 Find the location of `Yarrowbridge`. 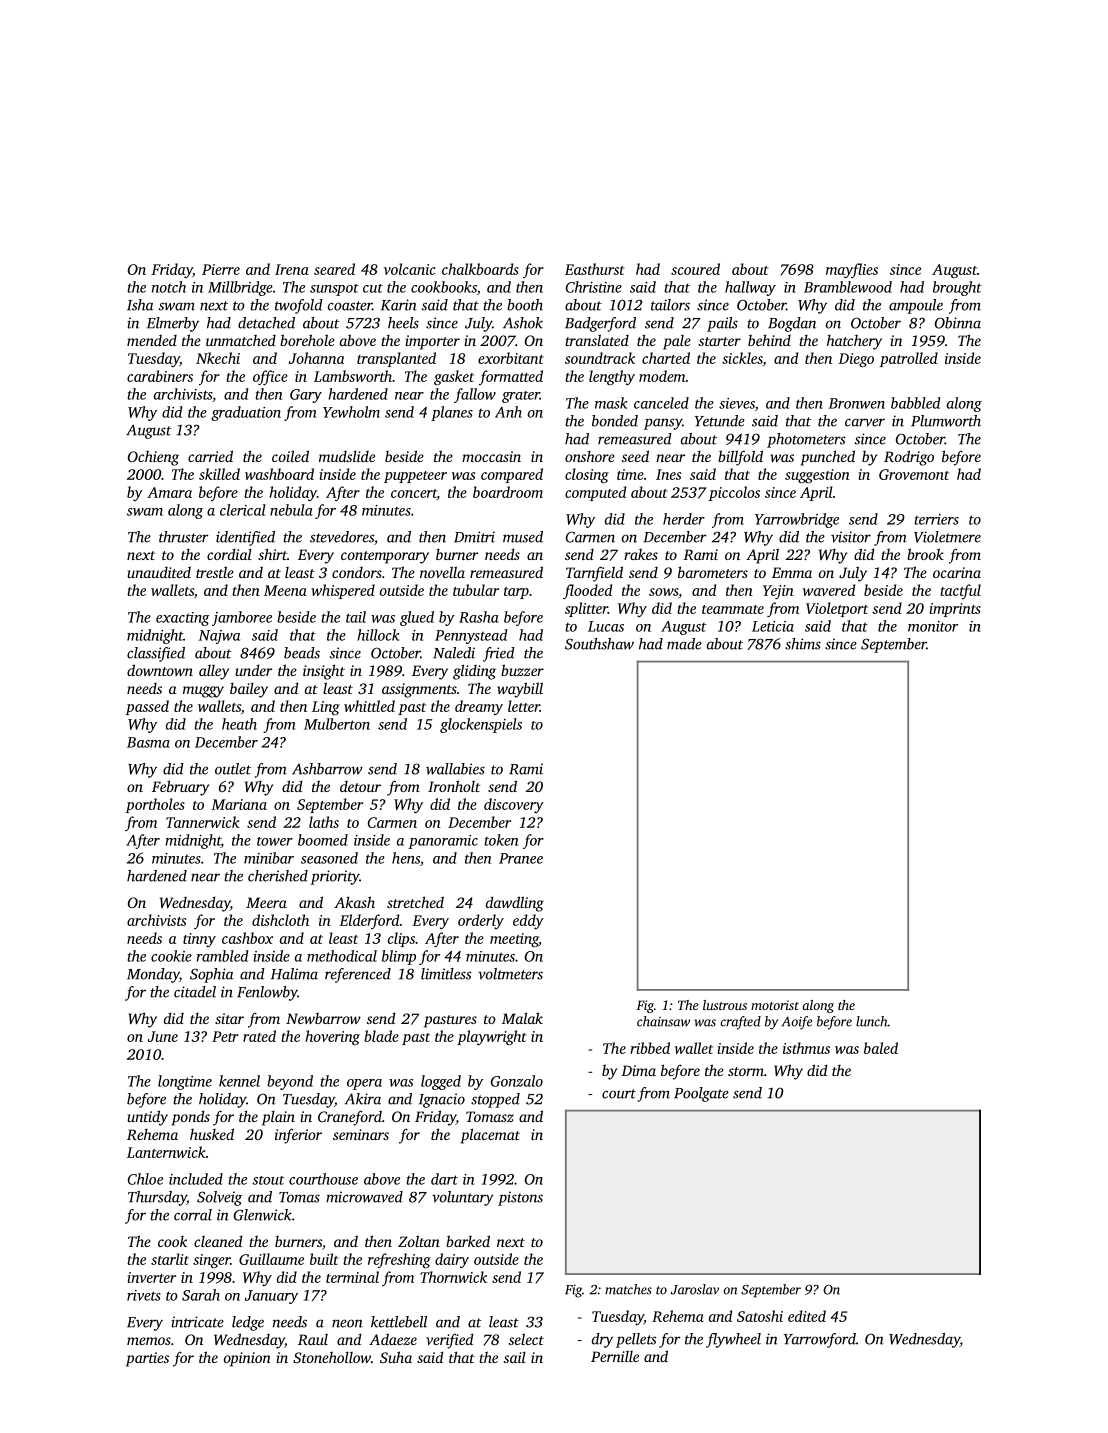

Yarrowbridge is located at coordinates (797, 520).
